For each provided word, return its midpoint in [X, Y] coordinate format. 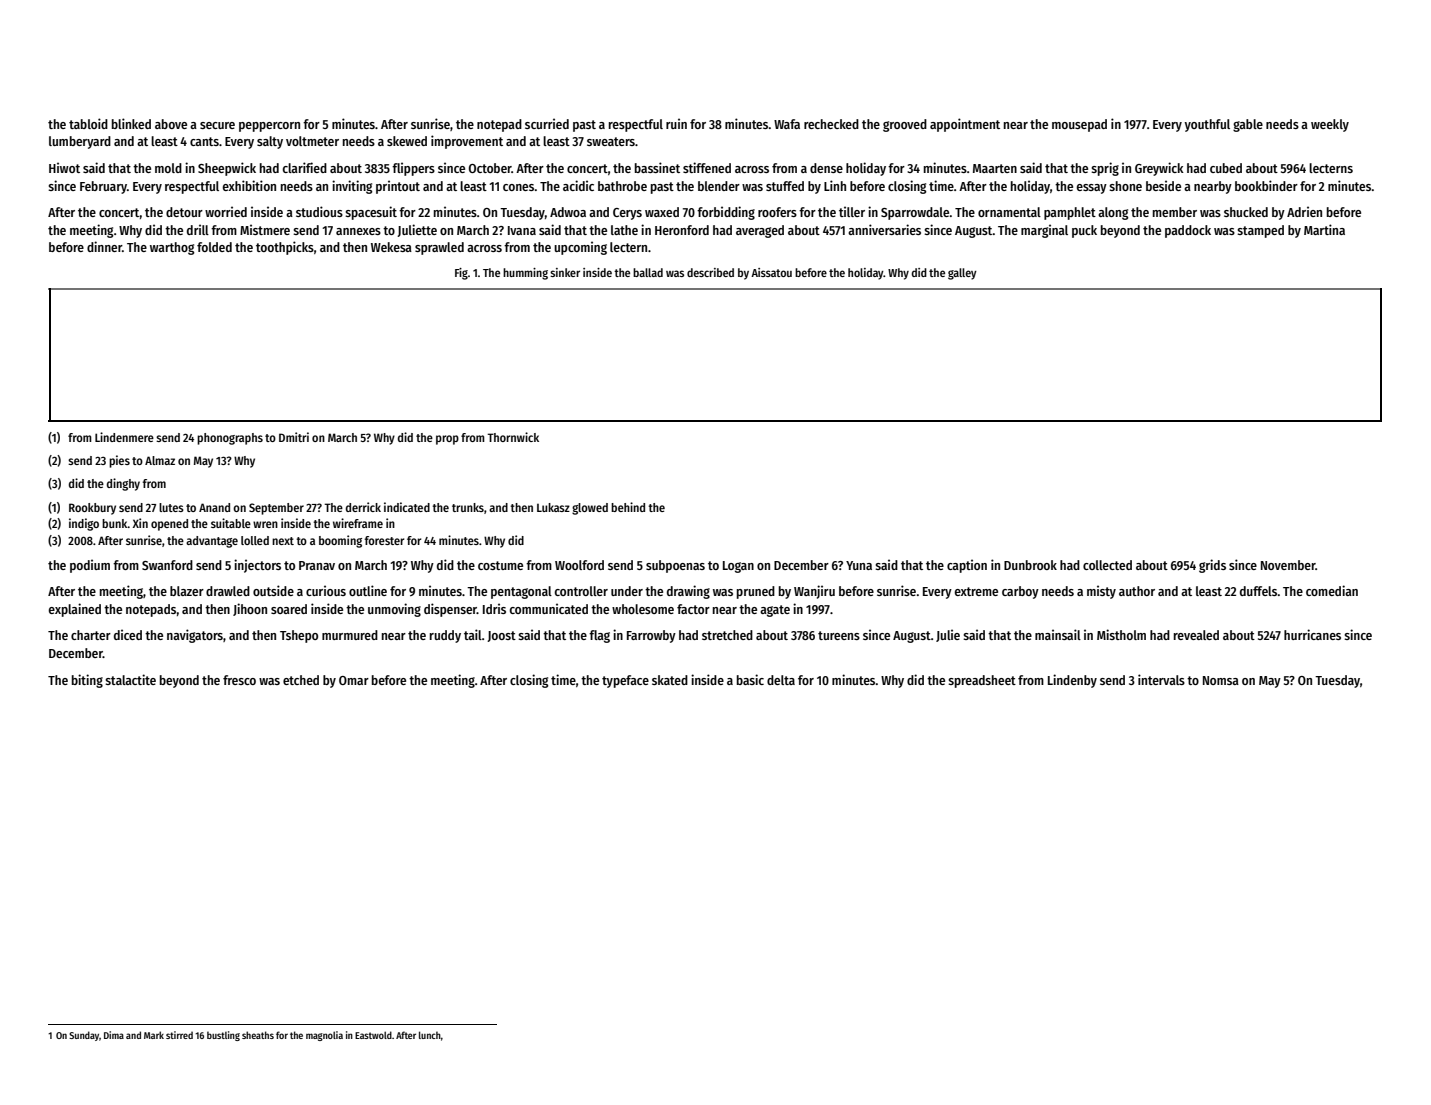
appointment [965, 125]
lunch [430, 1035]
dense [826, 168]
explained [75, 610]
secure [217, 125]
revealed [1196, 635]
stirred [179, 1035]
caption [967, 566]
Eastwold [373, 1035]
